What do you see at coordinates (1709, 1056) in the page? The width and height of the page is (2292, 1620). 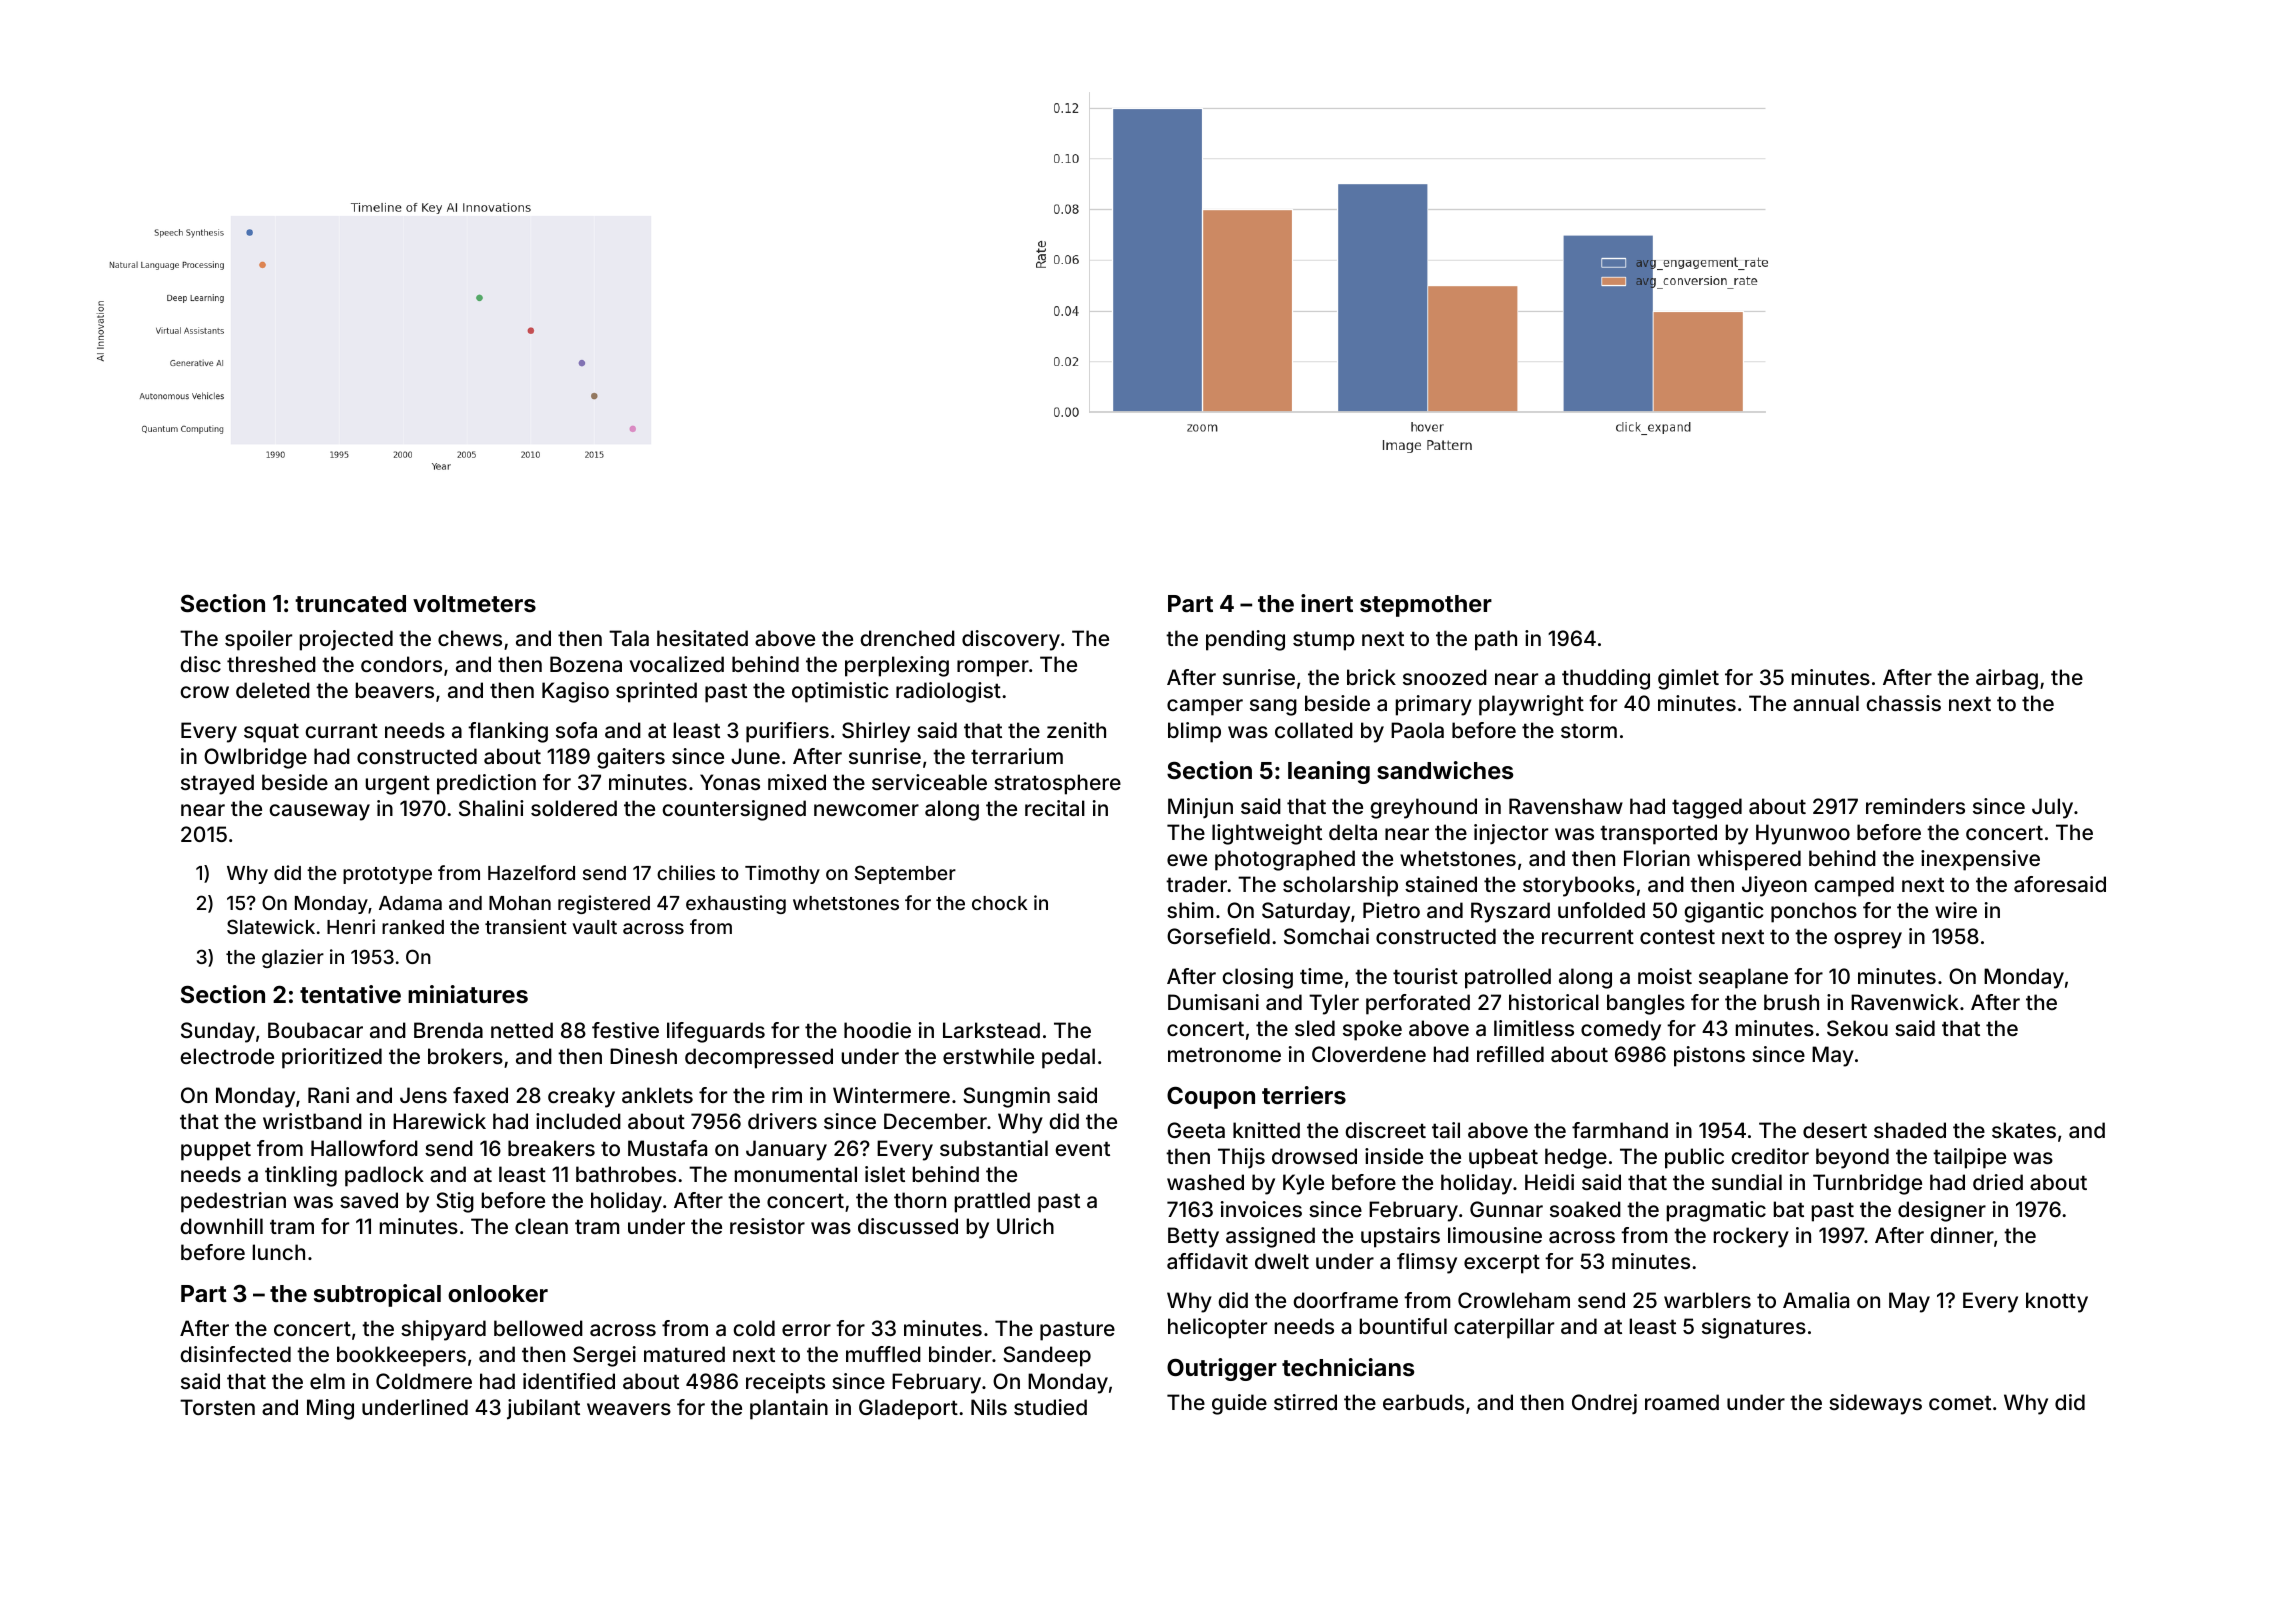 I see `pistons` at bounding box center [1709, 1056].
